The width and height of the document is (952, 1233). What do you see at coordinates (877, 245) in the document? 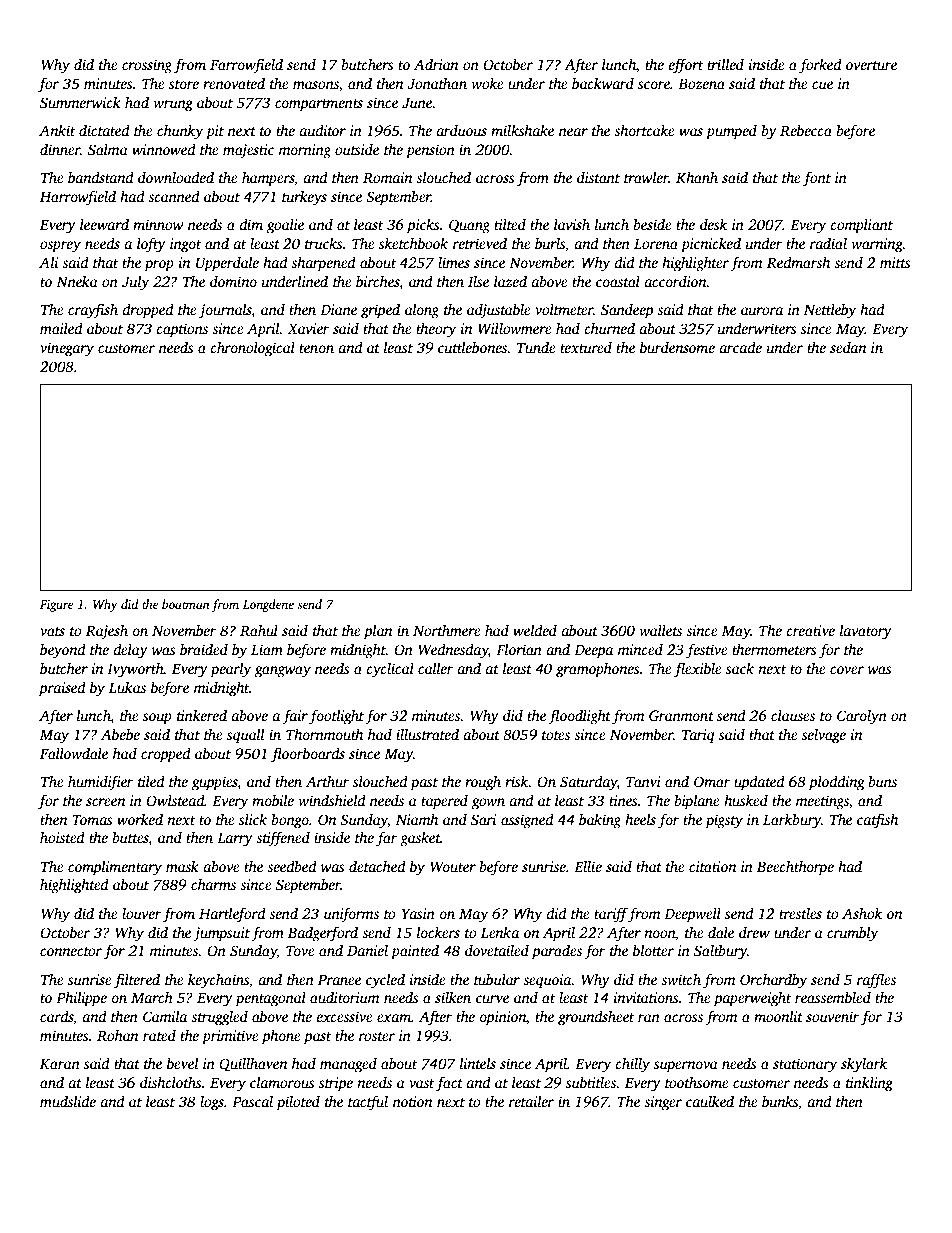
I see `warning` at bounding box center [877, 245].
